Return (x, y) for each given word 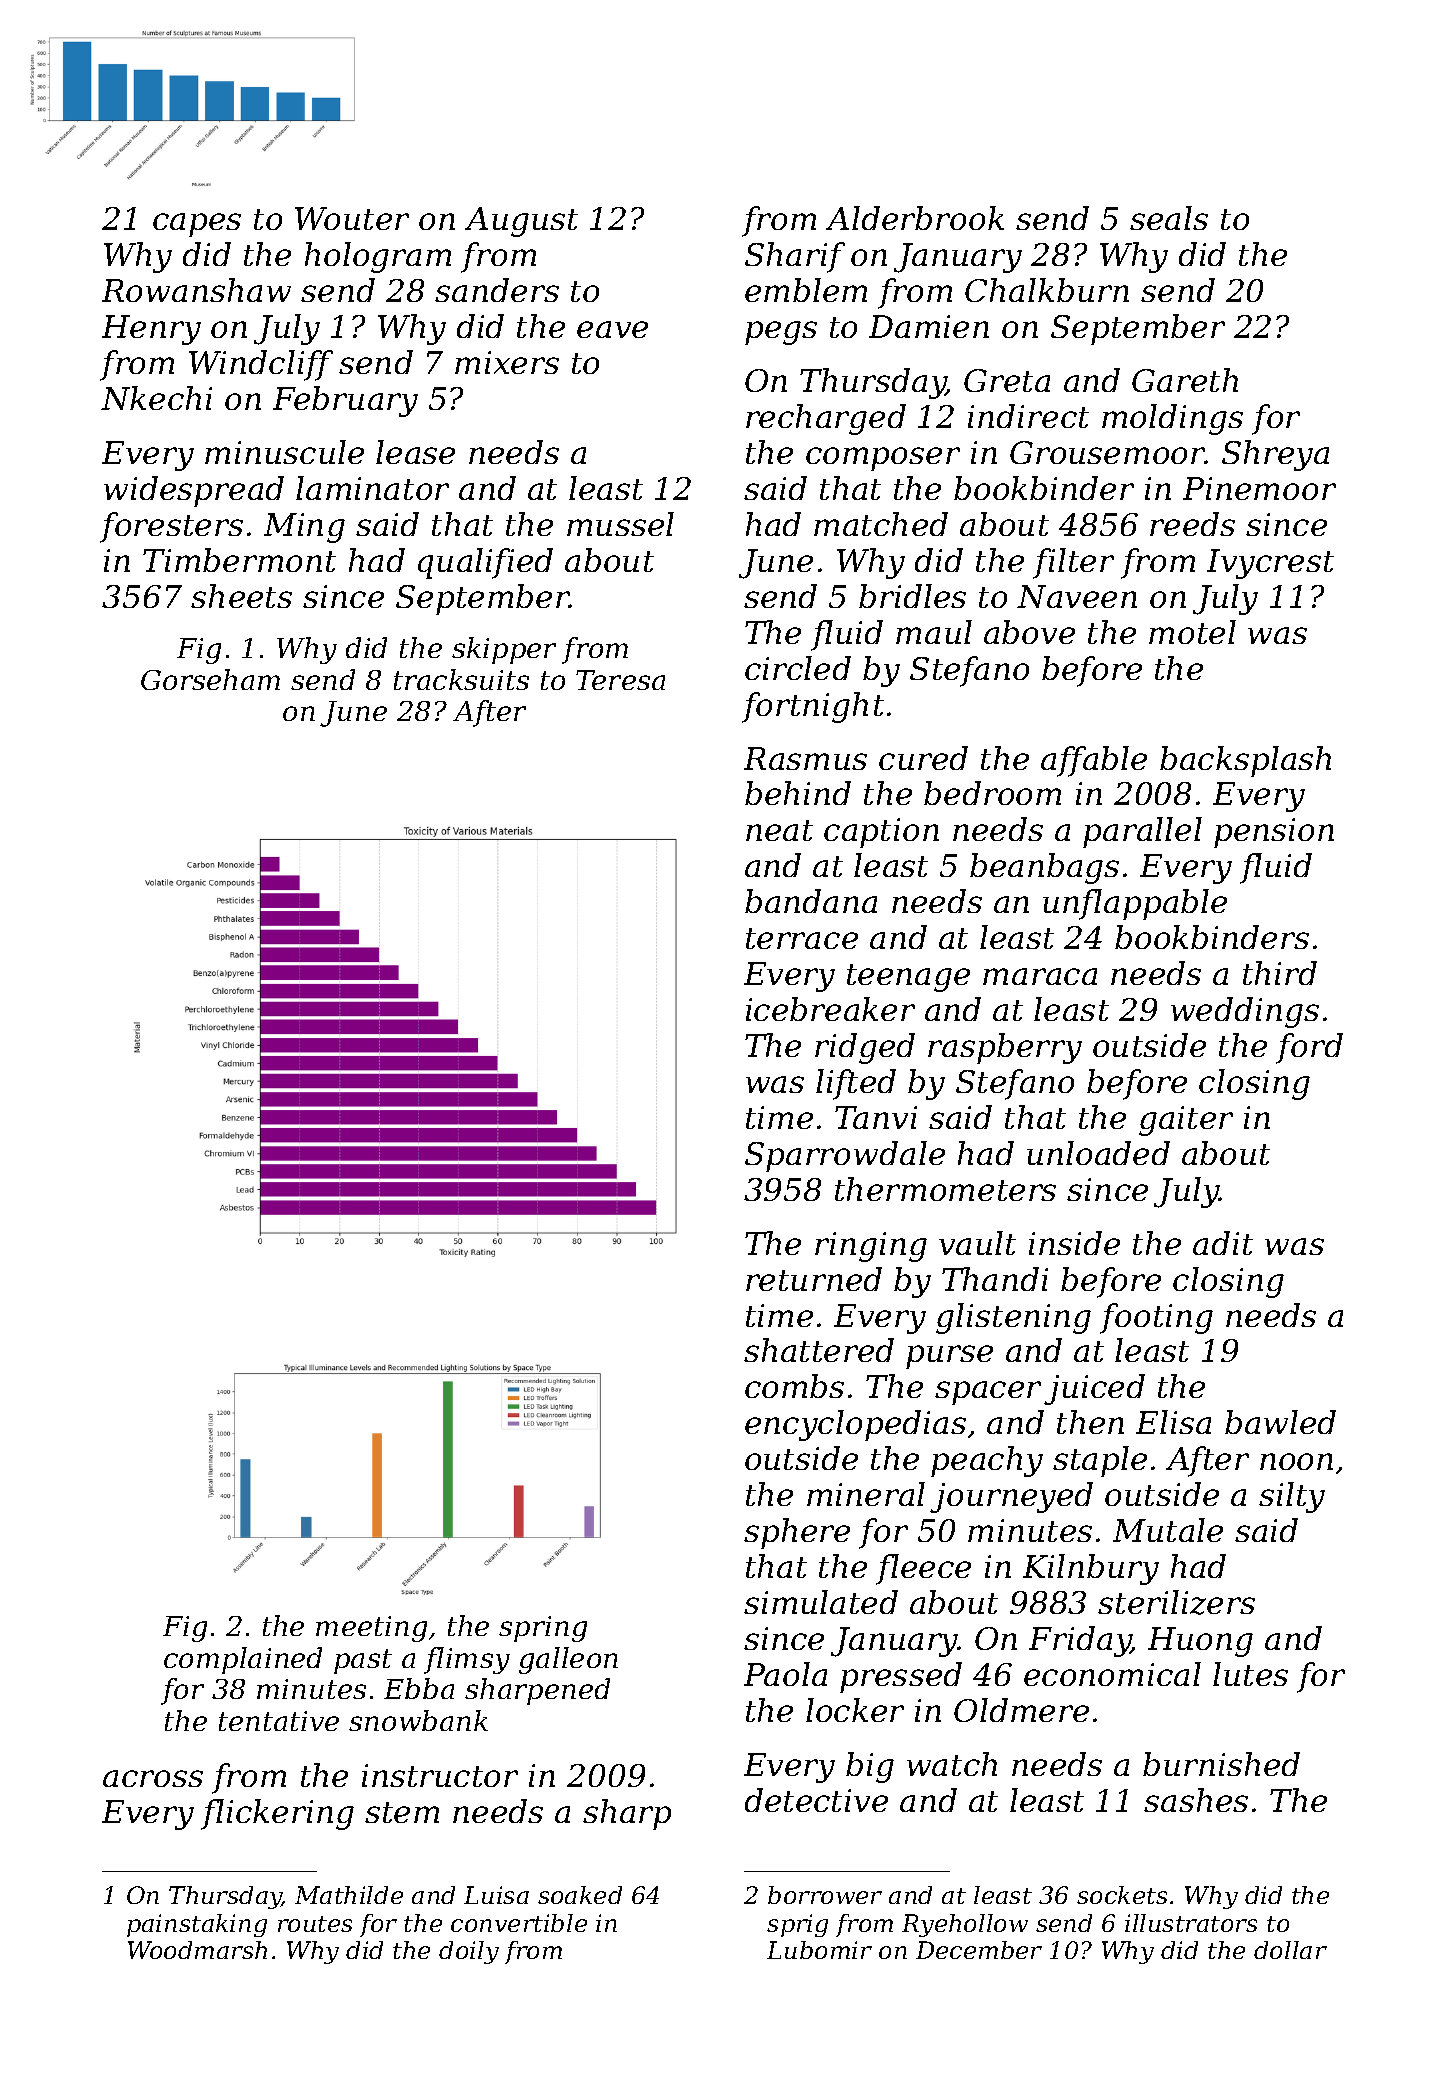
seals (1169, 218)
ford (1309, 1048)
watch (952, 1764)
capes (197, 225)
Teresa (620, 680)
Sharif (795, 257)
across (153, 1778)
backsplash (1245, 761)
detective (816, 1800)
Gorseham (210, 679)
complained (243, 1660)
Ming (304, 528)
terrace (802, 938)
